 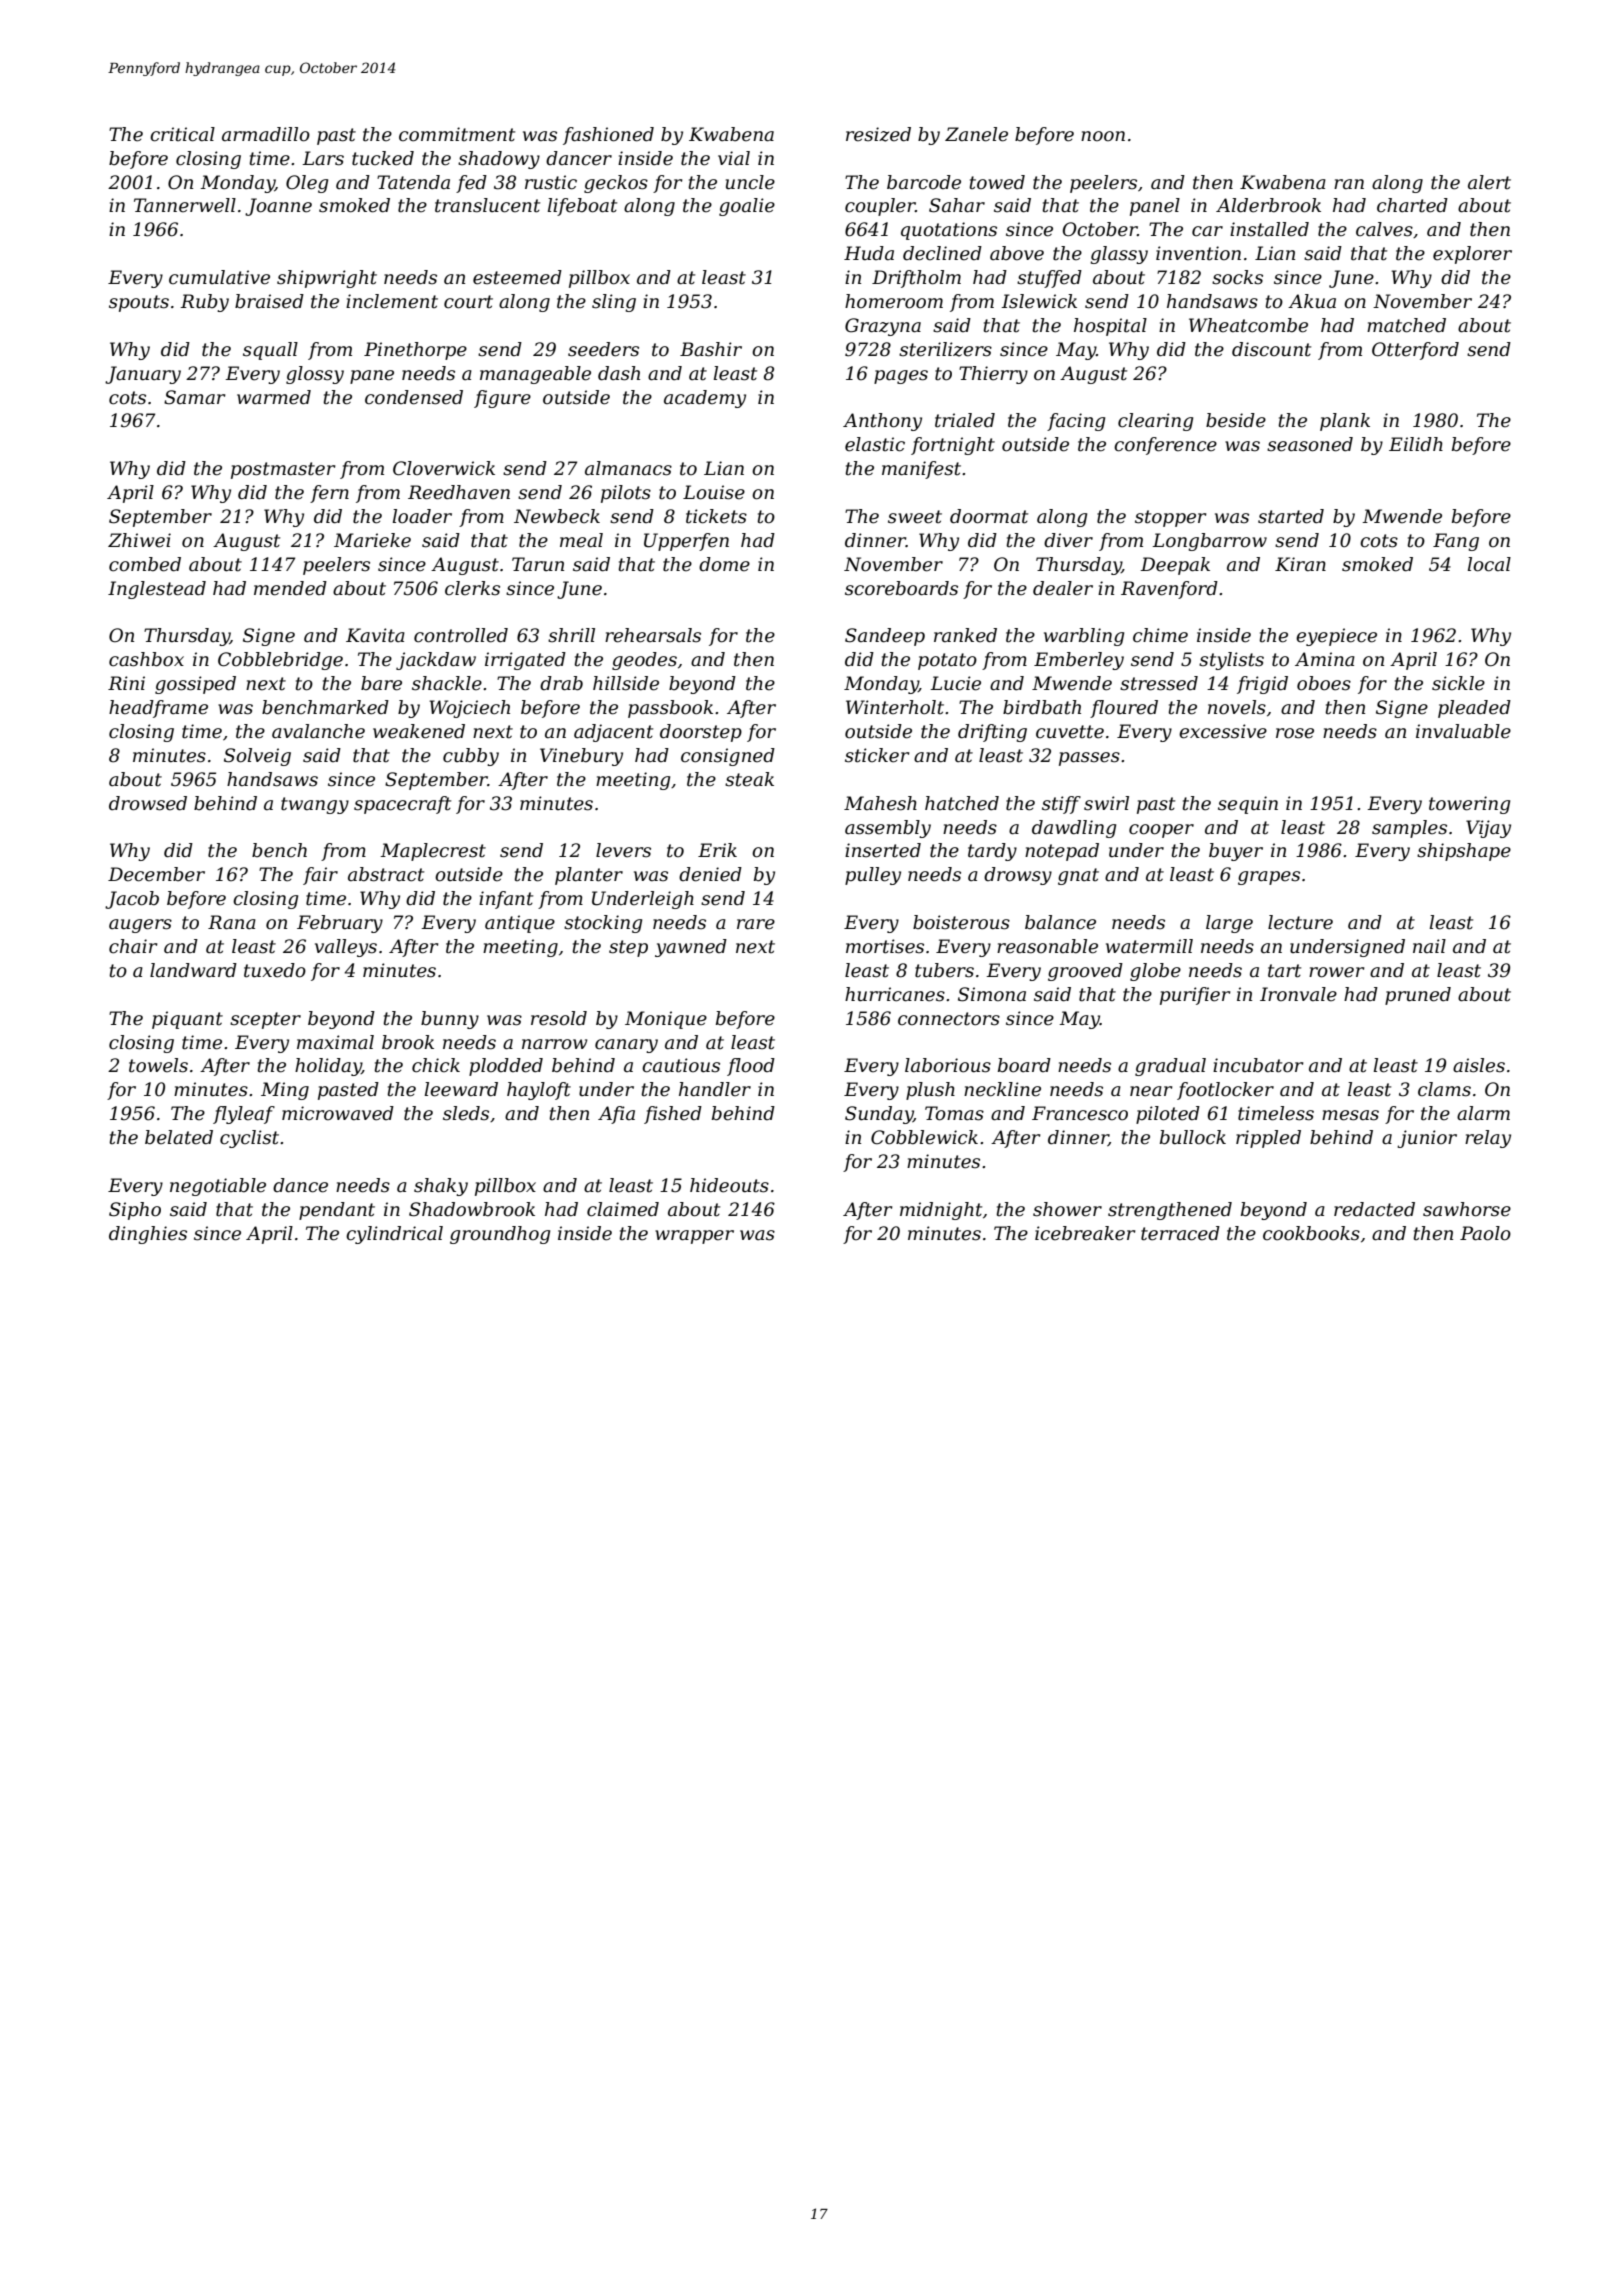 What do you see at coordinates (290, 588) in the document?
I see `mended` at bounding box center [290, 588].
